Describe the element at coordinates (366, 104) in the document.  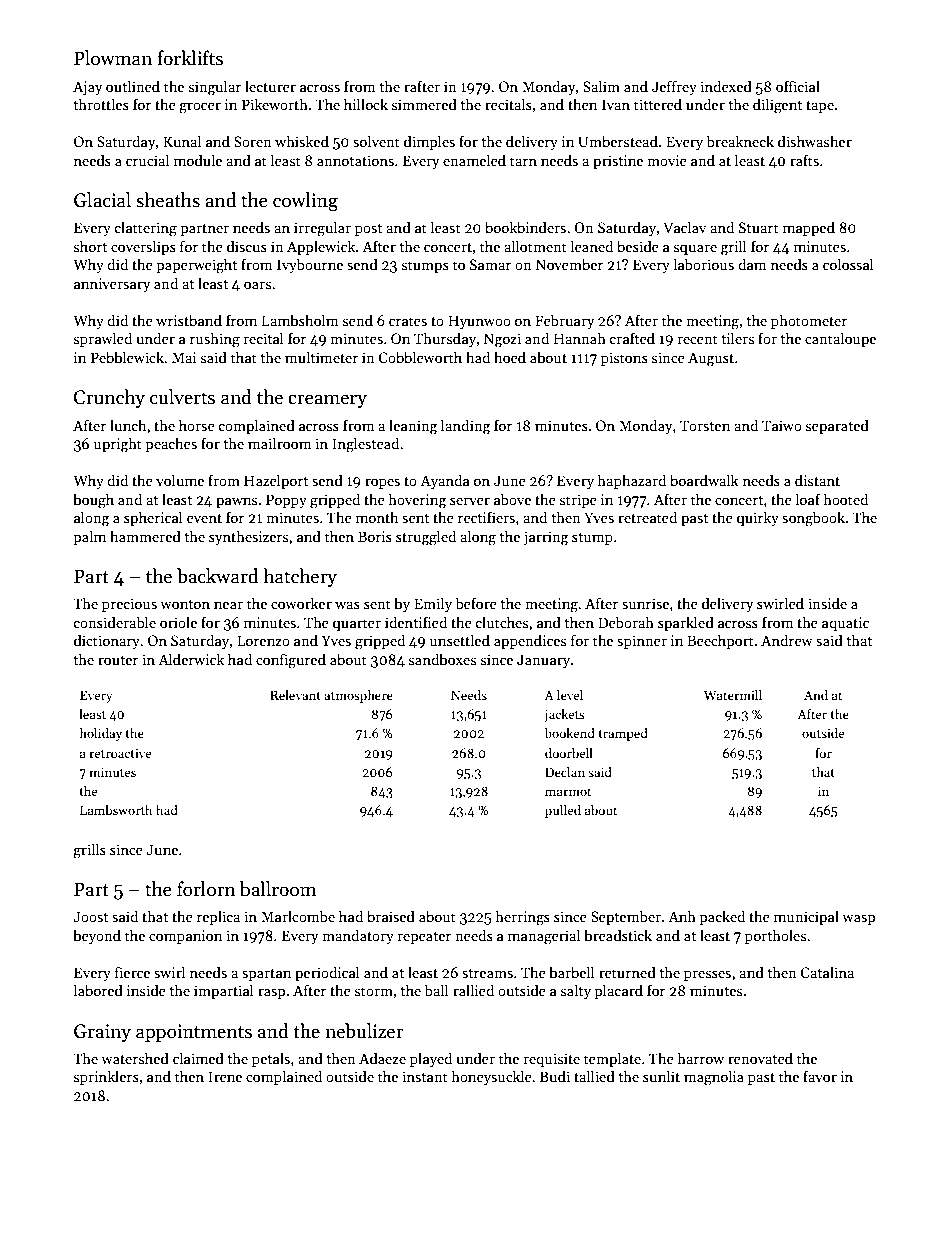
I see `hillock` at that location.
